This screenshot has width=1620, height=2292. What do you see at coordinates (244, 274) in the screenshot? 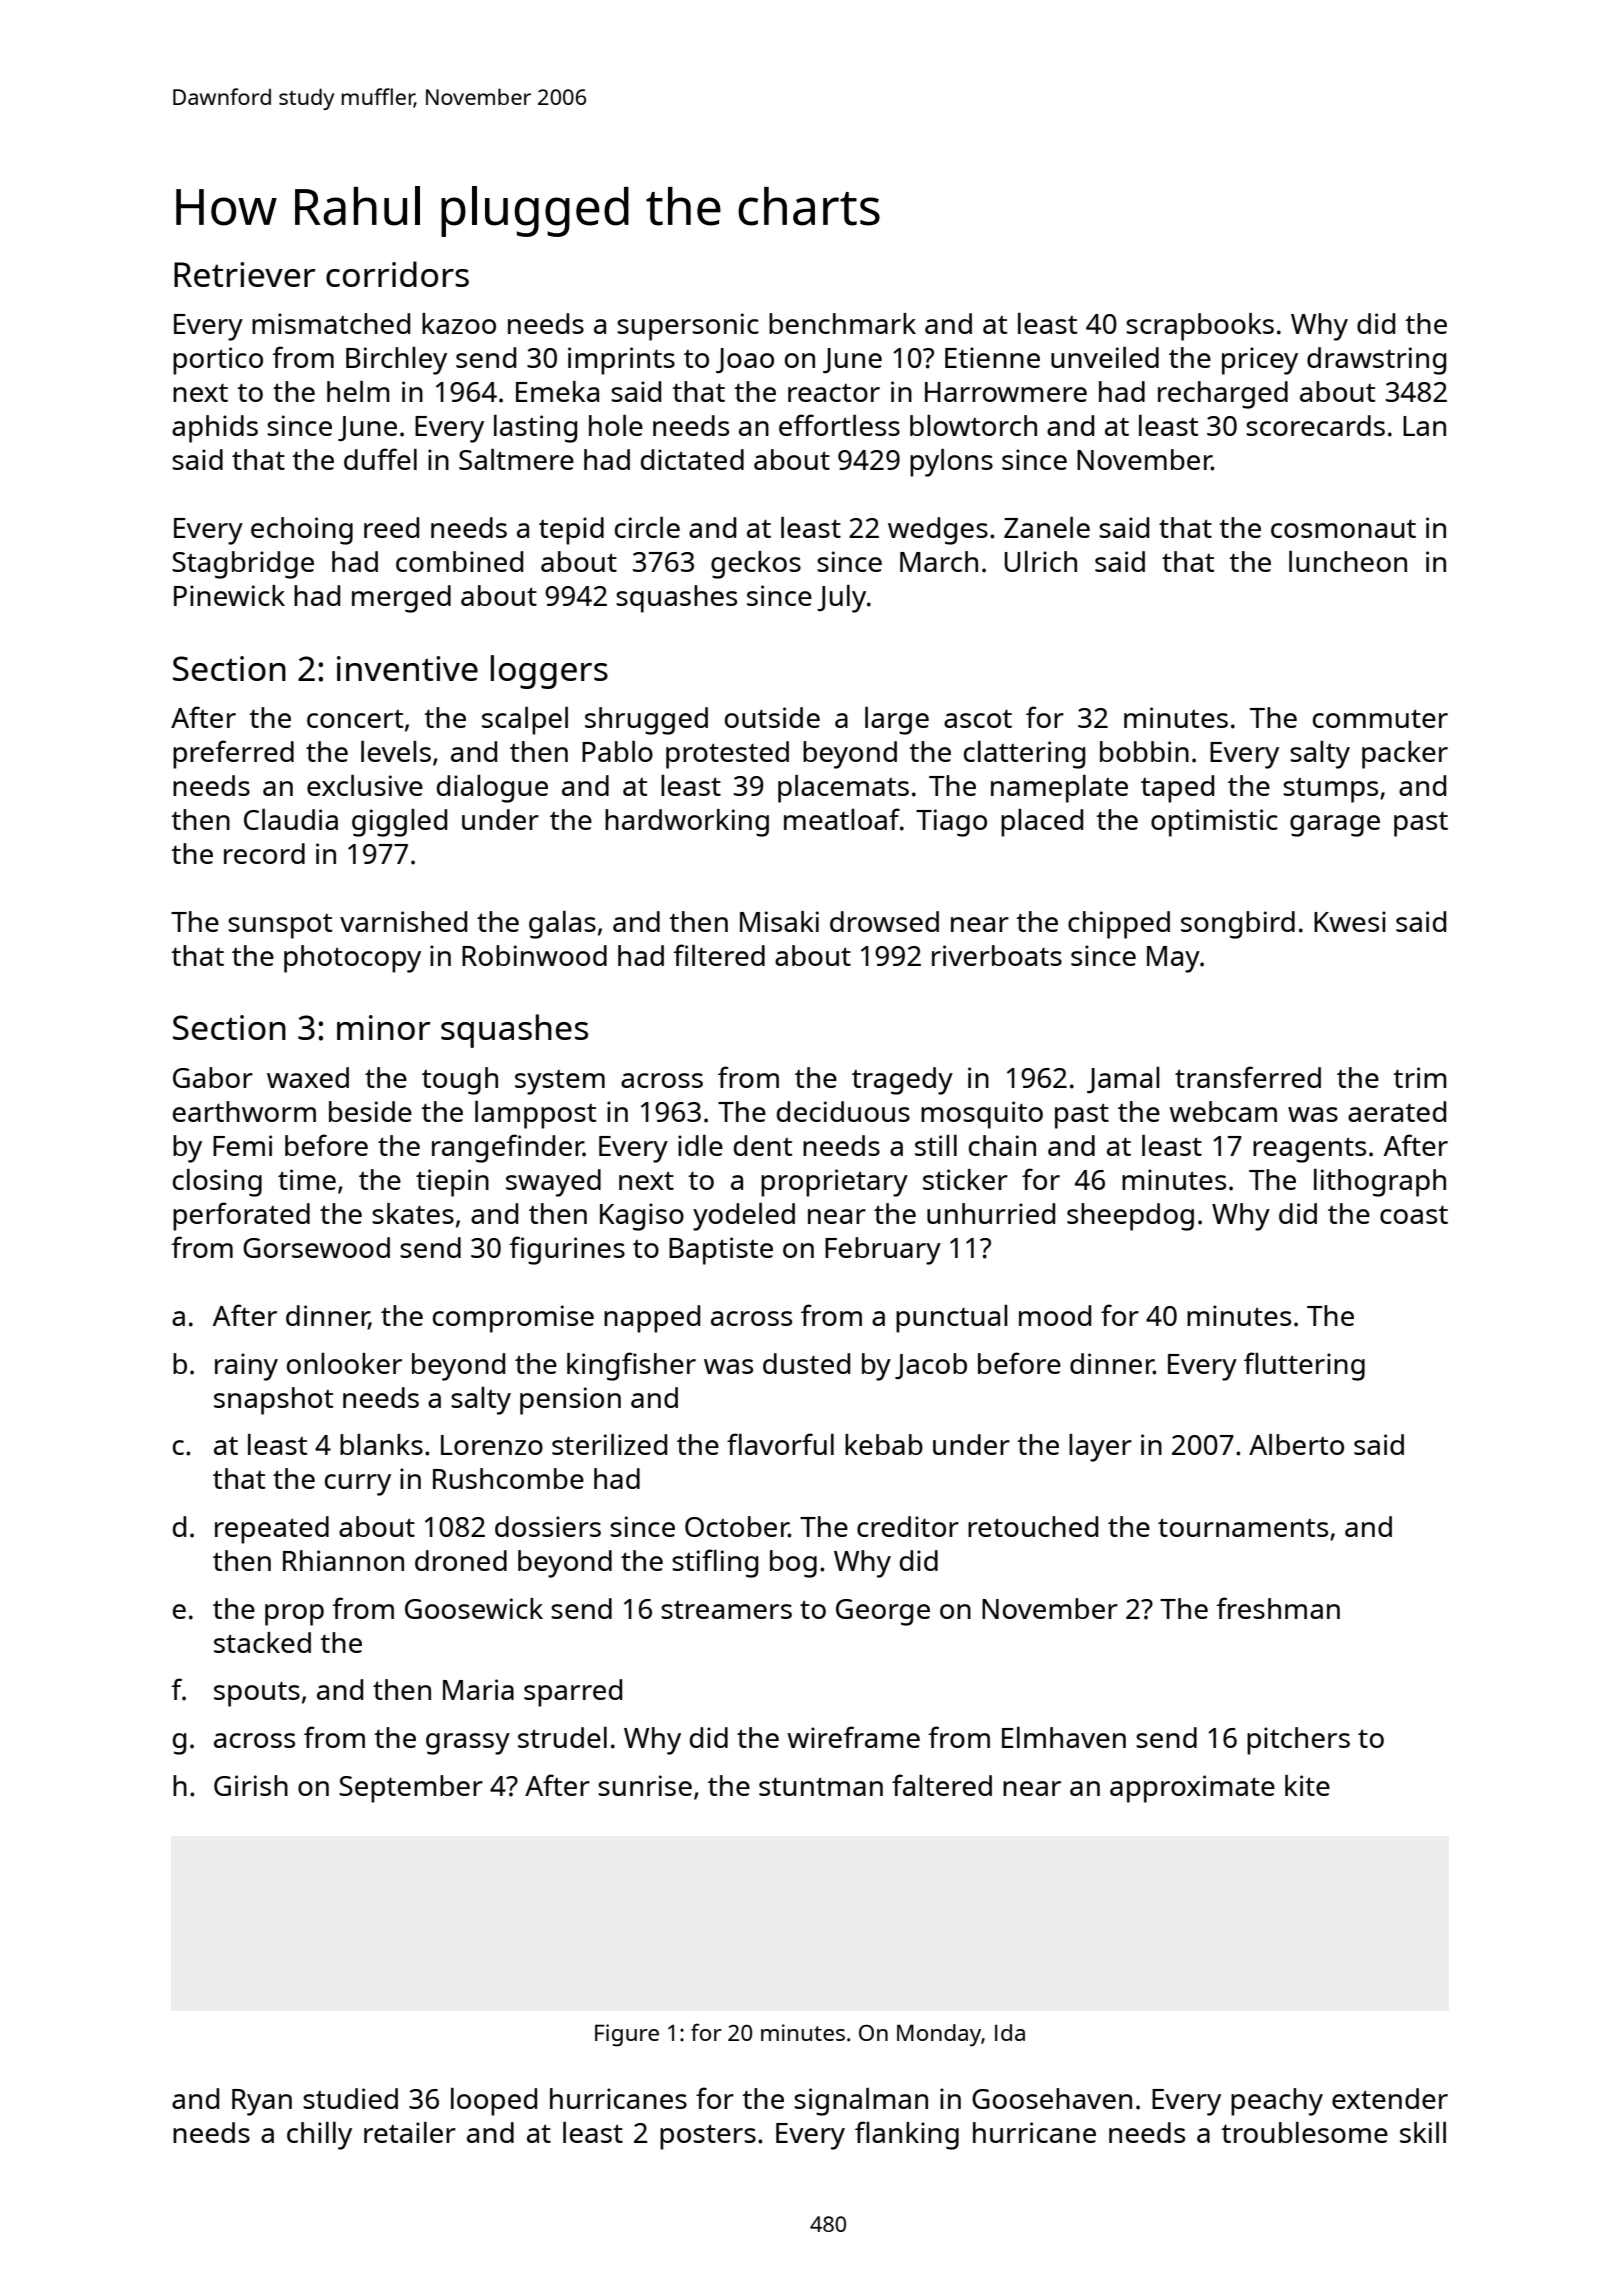
I see `Retriever` at bounding box center [244, 274].
